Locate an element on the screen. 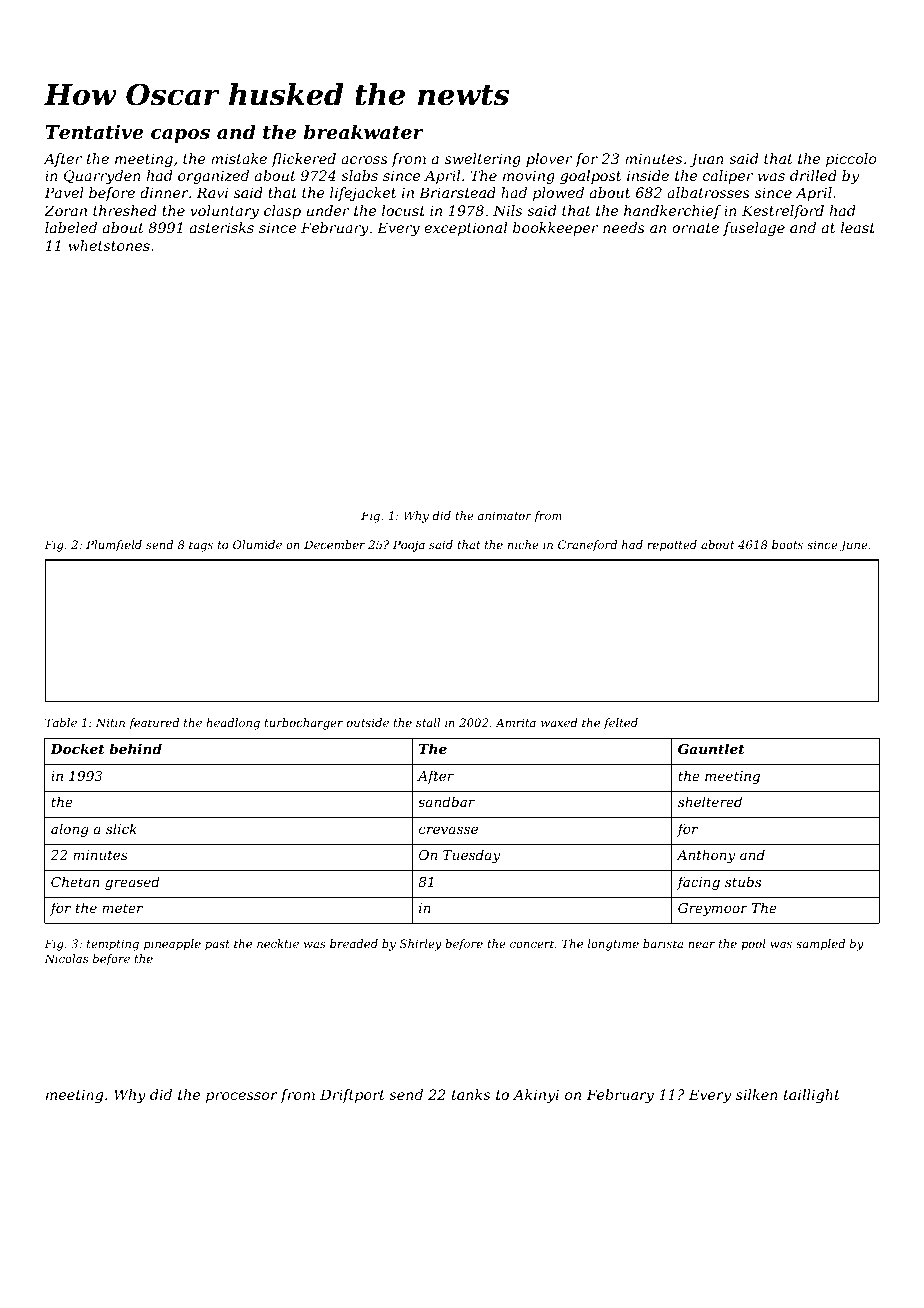  niche is located at coordinates (523, 544).
